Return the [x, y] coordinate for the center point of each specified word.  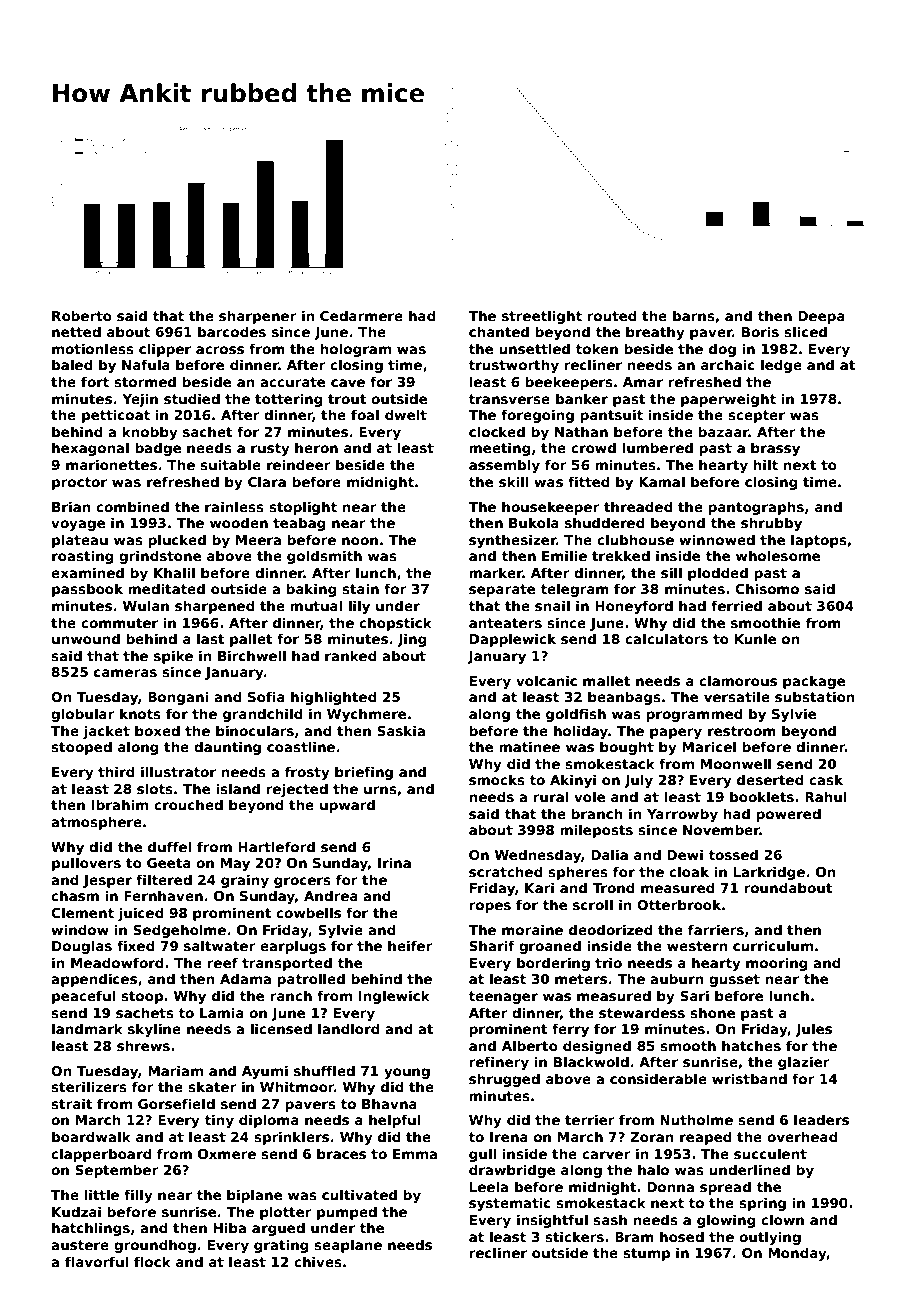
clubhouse [635, 539]
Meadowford [117, 962]
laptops [819, 541]
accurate [292, 382]
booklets [762, 796]
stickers [574, 1236]
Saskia [401, 730]
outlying [770, 1238]
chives [318, 1261]
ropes [490, 907]
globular [83, 715]
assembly [504, 466]
